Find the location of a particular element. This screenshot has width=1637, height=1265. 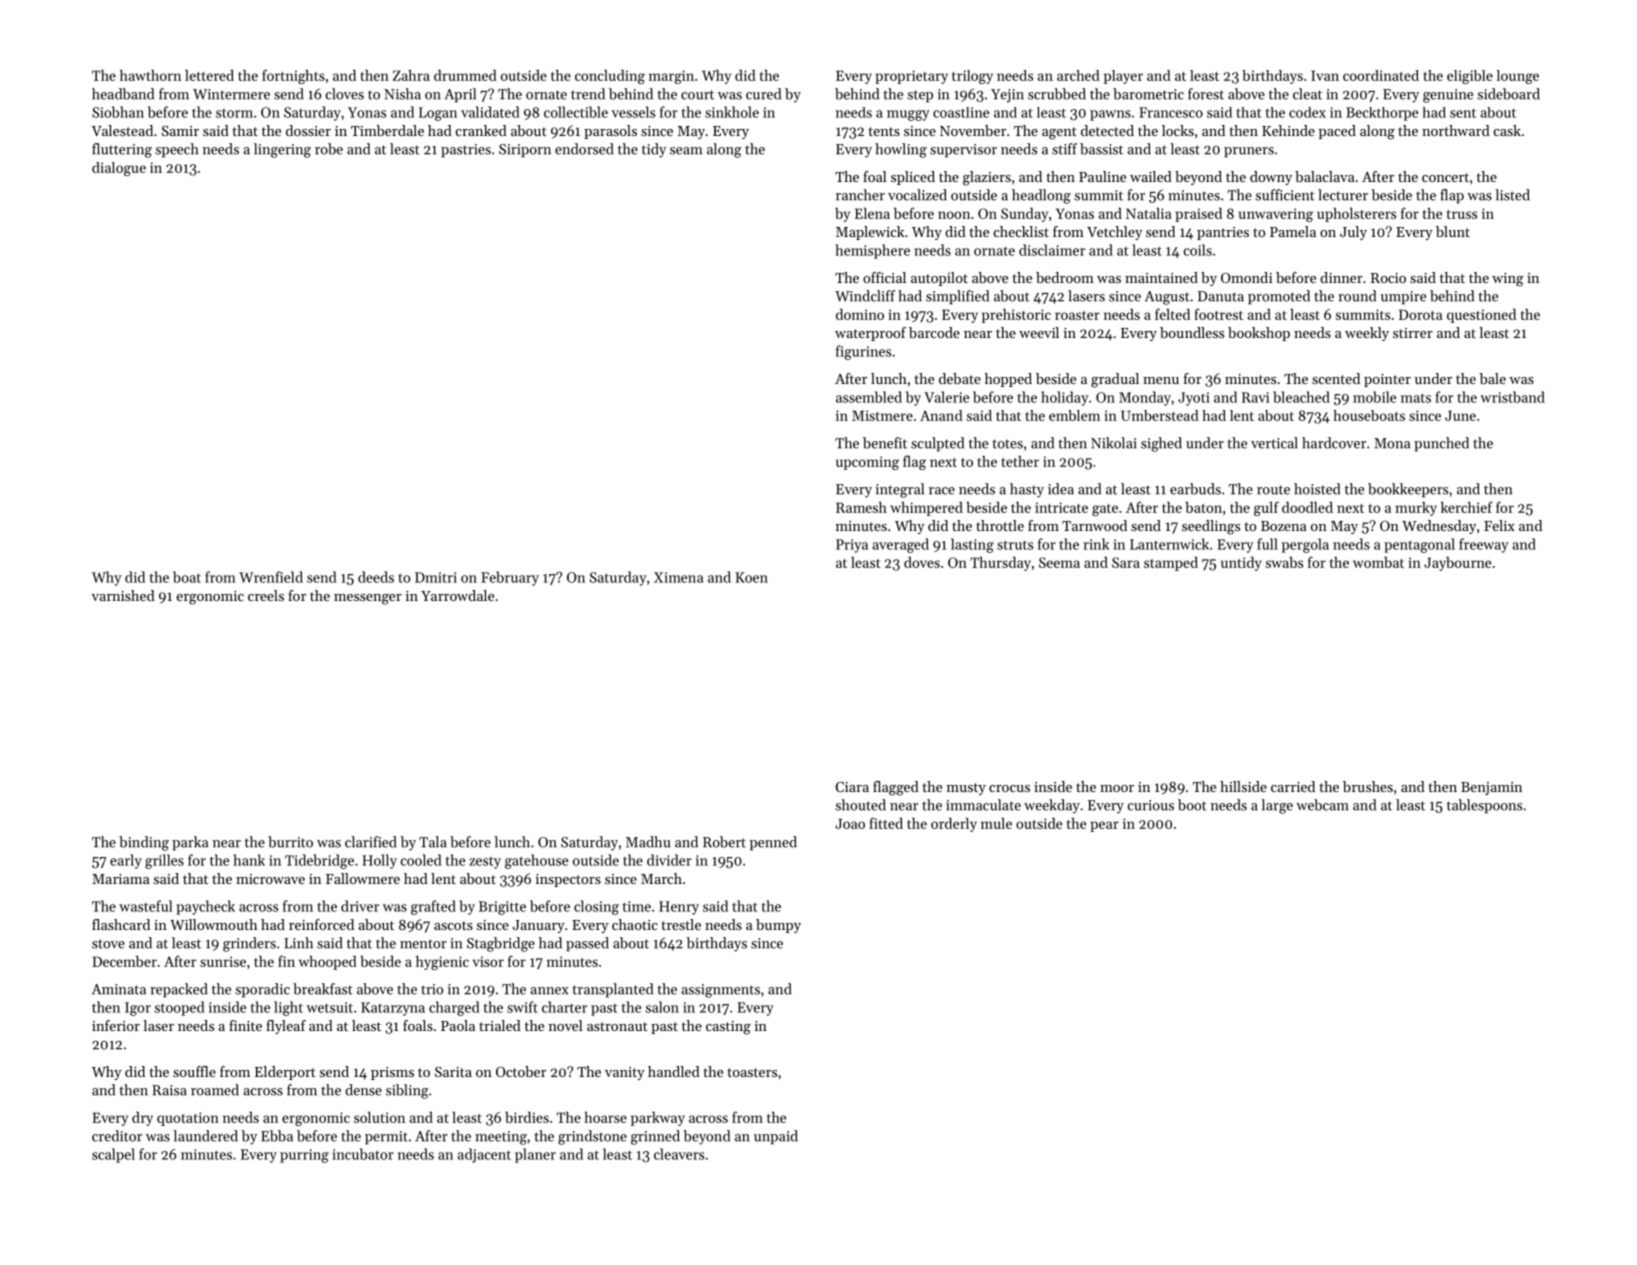

Ebba is located at coordinates (277, 1136).
